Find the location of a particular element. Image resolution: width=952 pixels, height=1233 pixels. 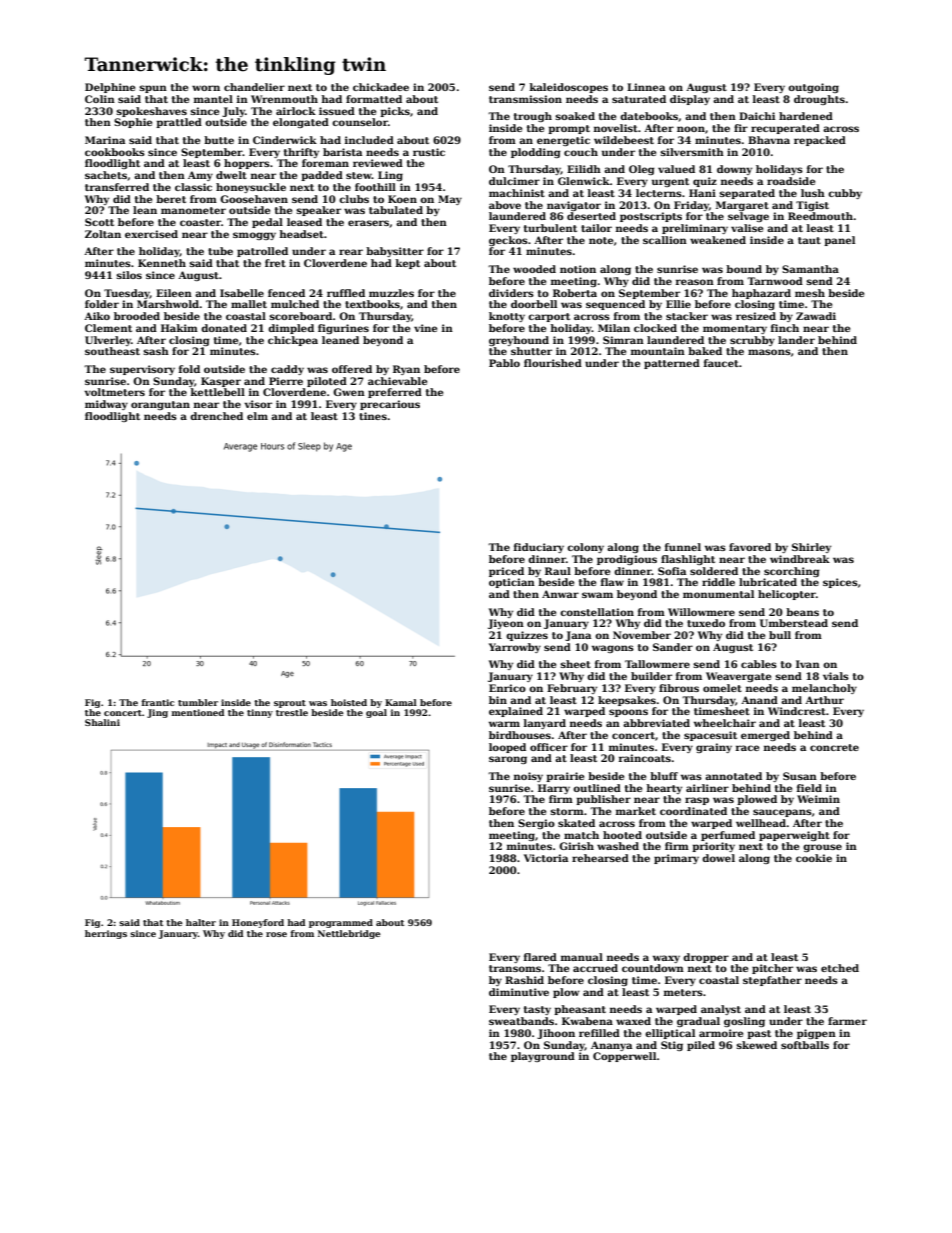

halter is located at coordinates (201, 922).
